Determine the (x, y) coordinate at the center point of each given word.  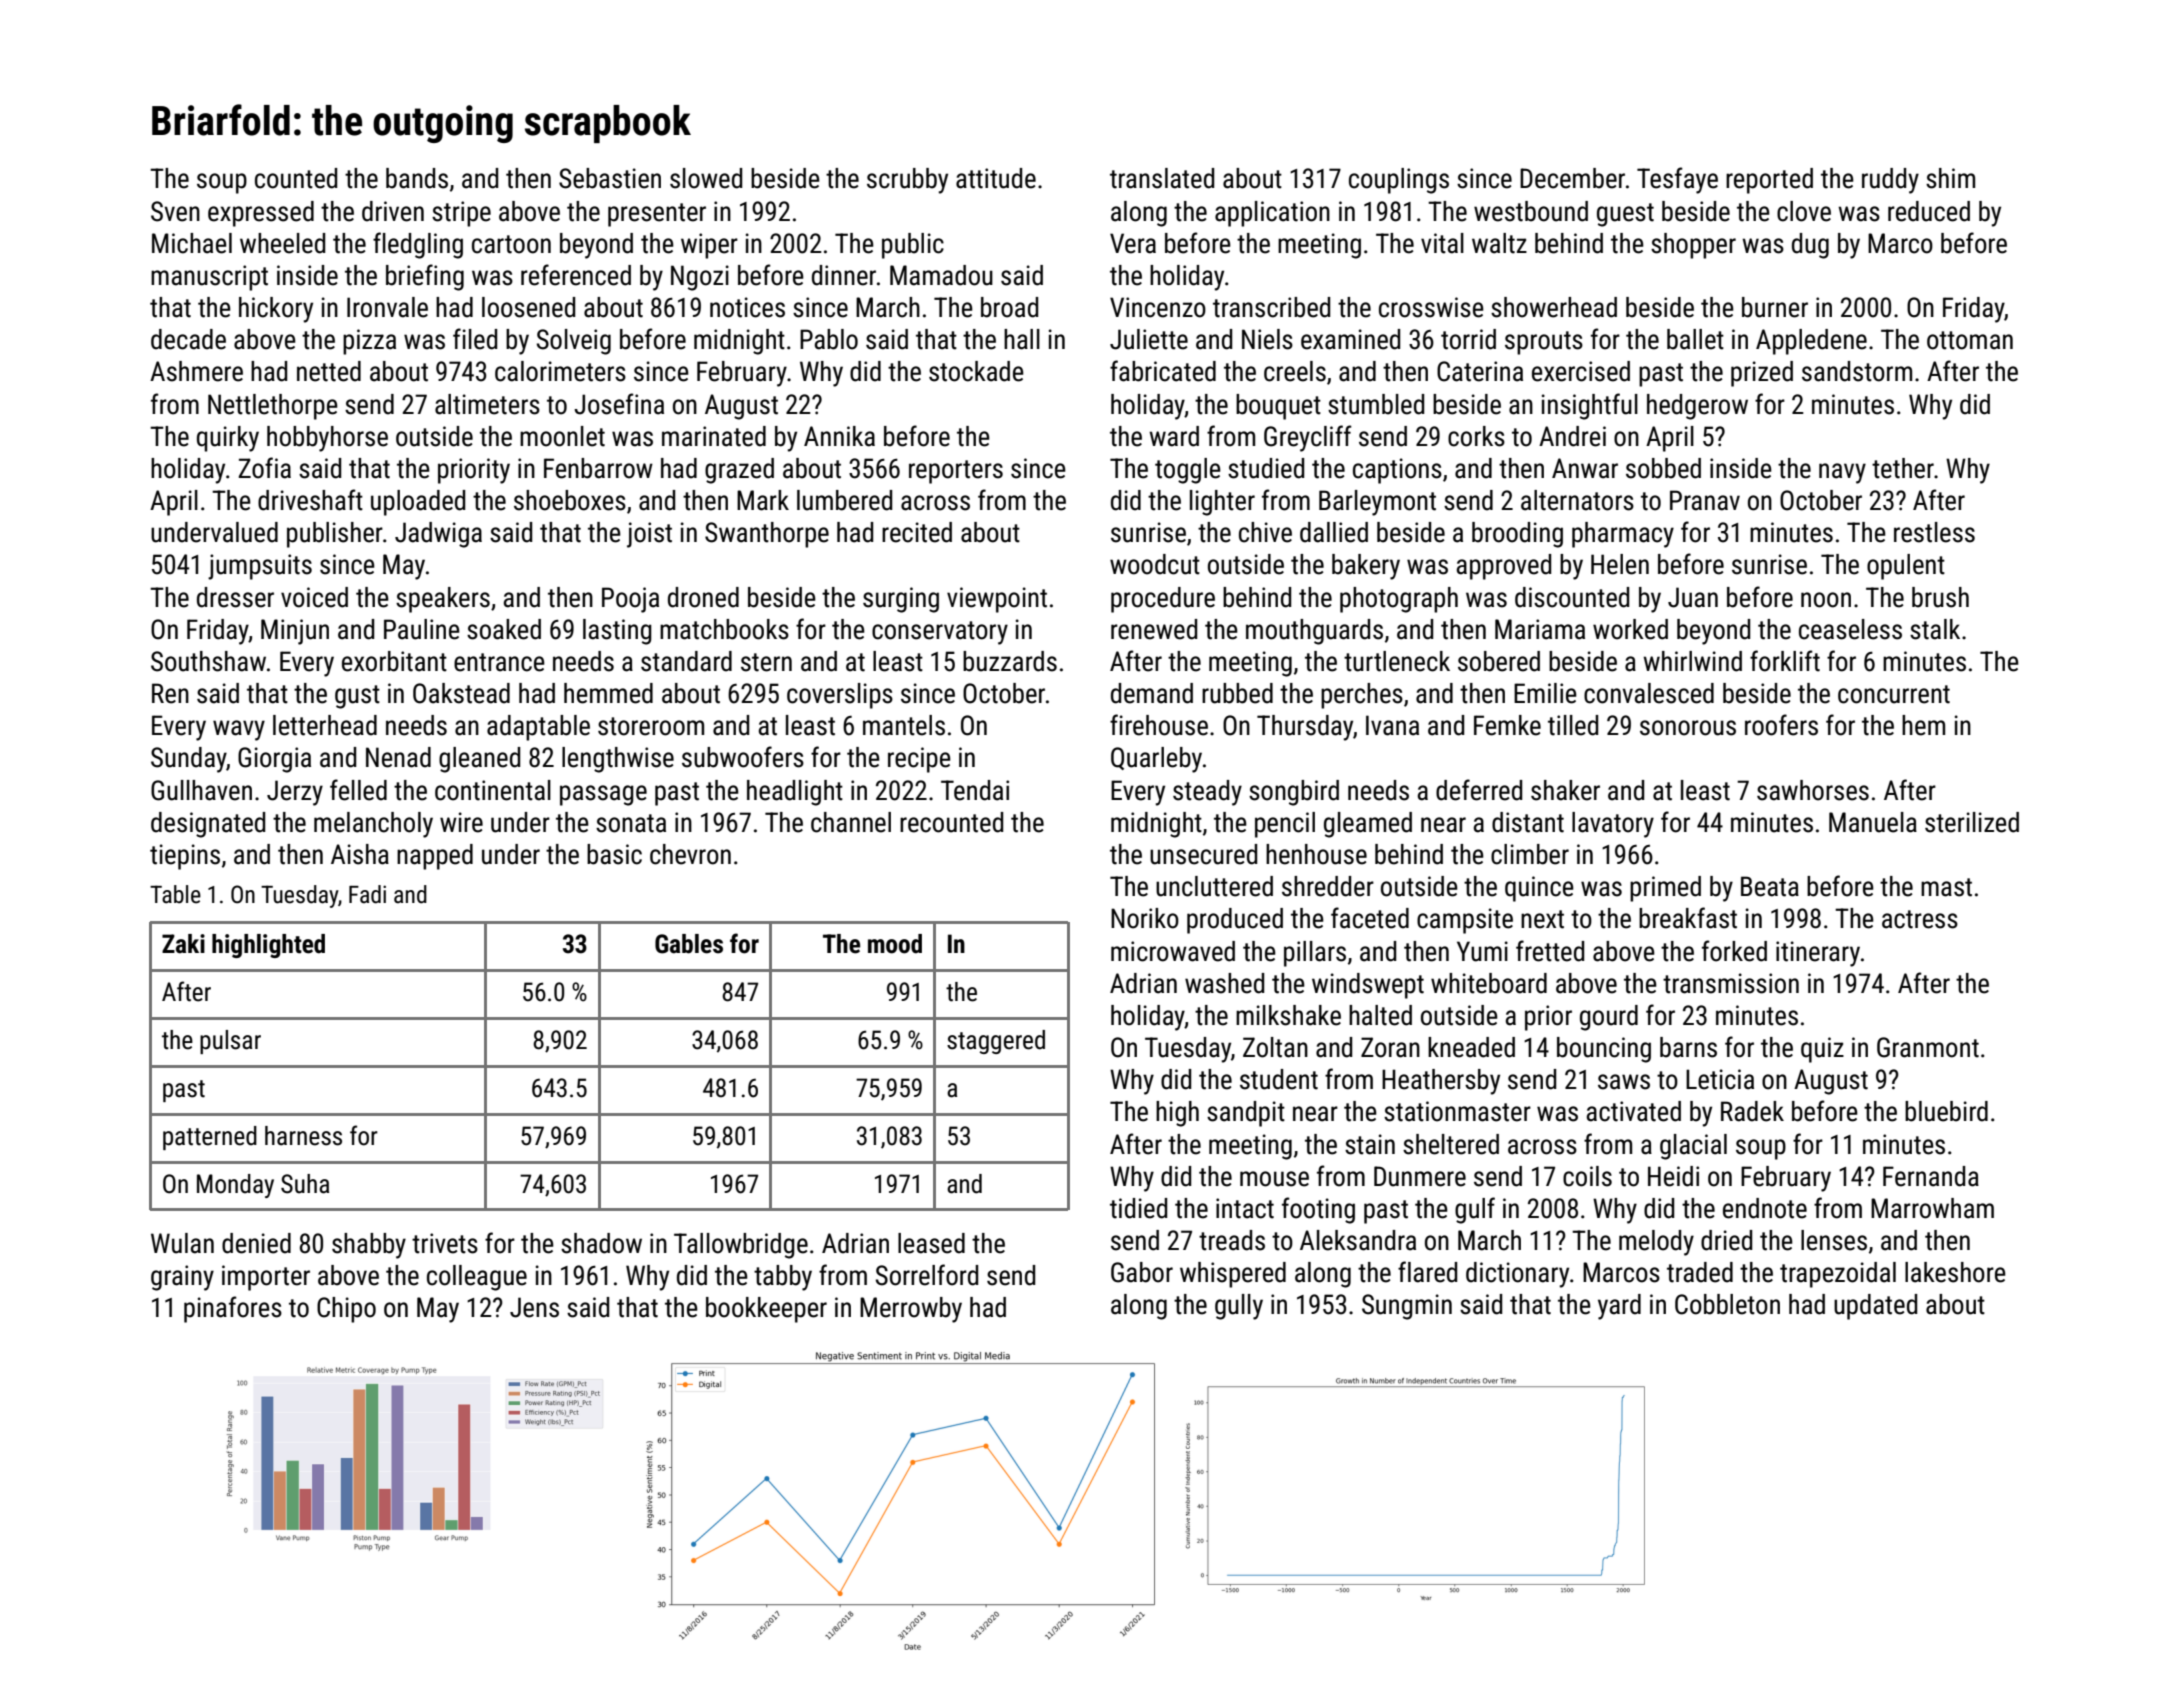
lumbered (844, 500)
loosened (528, 307)
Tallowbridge (741, 1246)
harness (303, 1136)
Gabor (1142, 1272)
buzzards (1010, 661)
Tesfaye (1677, 180)
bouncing (1604, 1050)
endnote (1765, 1208)
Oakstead (461, 693)
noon (1826, 600)
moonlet (562, 436)
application (1272, 214)
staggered (996, 1042)
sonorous (1688, 728)
